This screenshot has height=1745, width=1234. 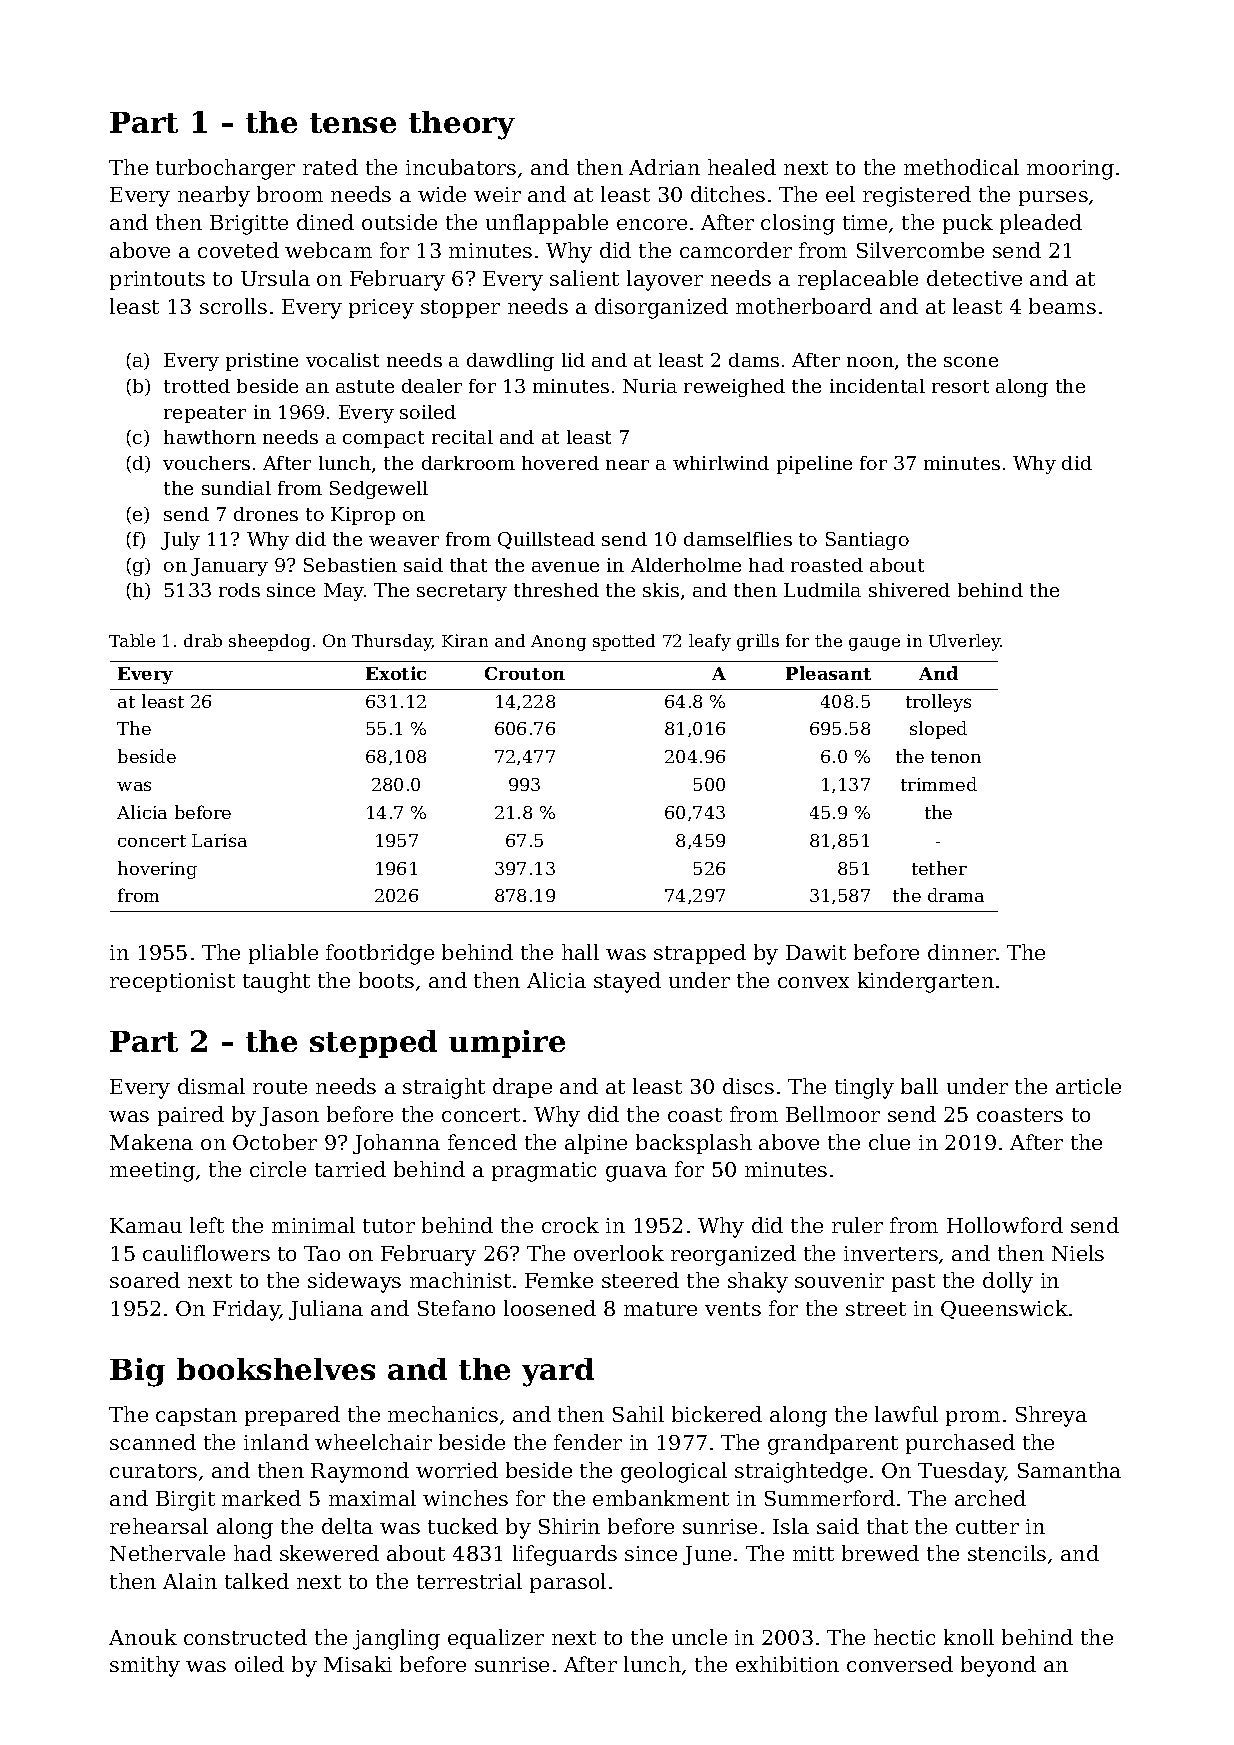 What do you see at coordinates (203, 640) in the screenshot?
I see `drab` at bounding box center [203, 640].
